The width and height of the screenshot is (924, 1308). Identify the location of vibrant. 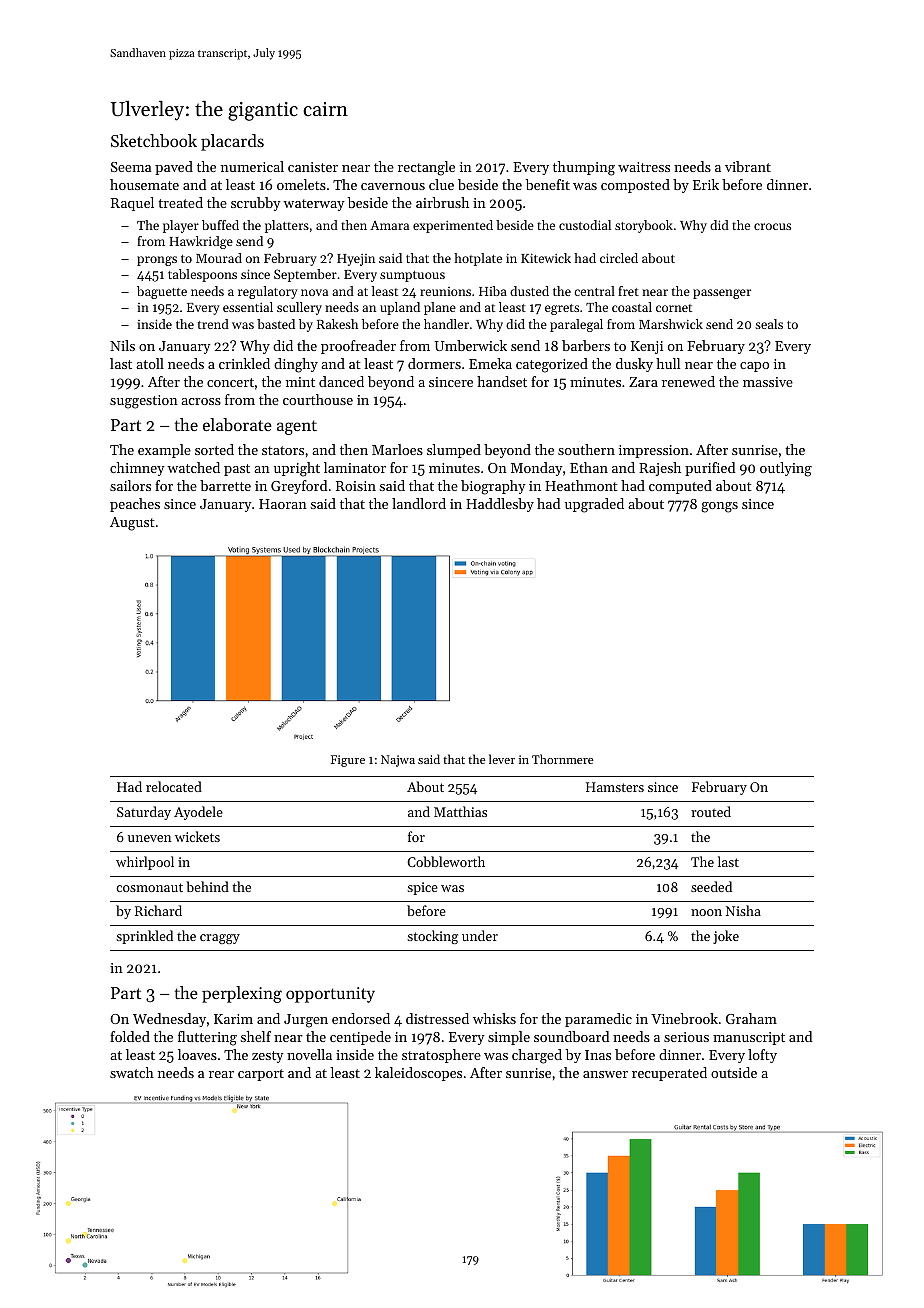
(748, 166).
